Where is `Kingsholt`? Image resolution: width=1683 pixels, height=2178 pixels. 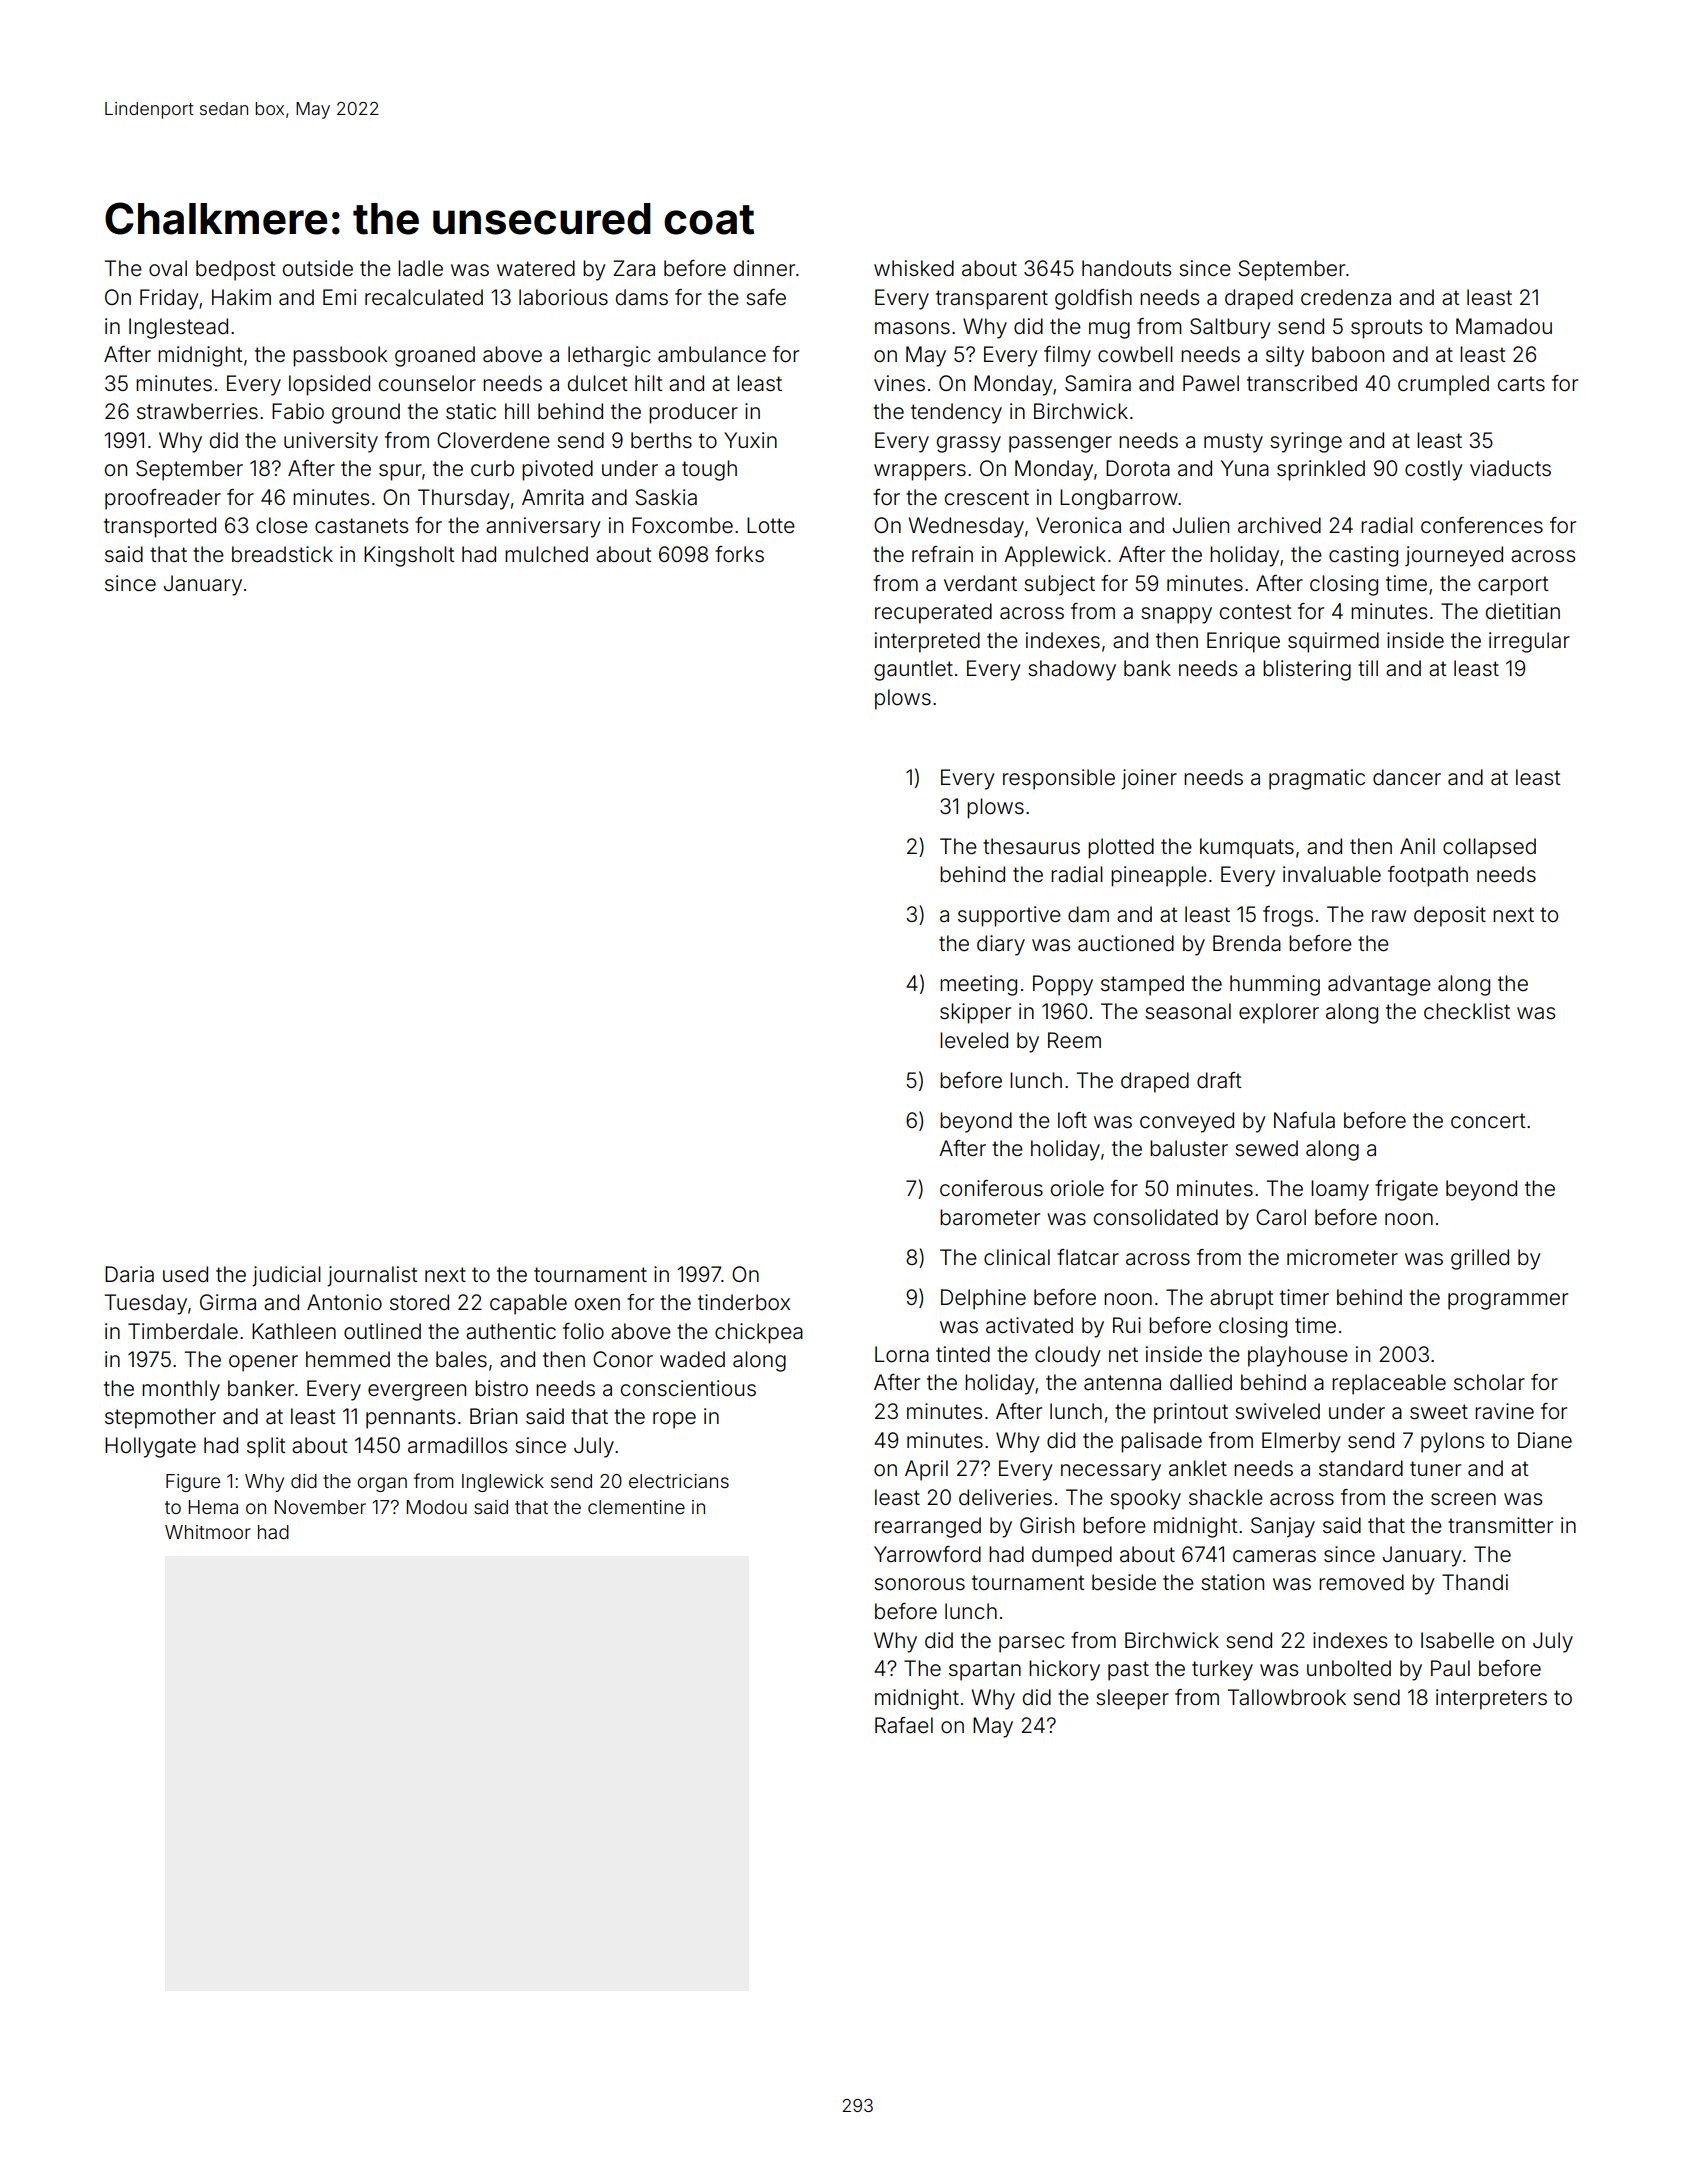
Kingsholt is located at coordinates (409, 556).
